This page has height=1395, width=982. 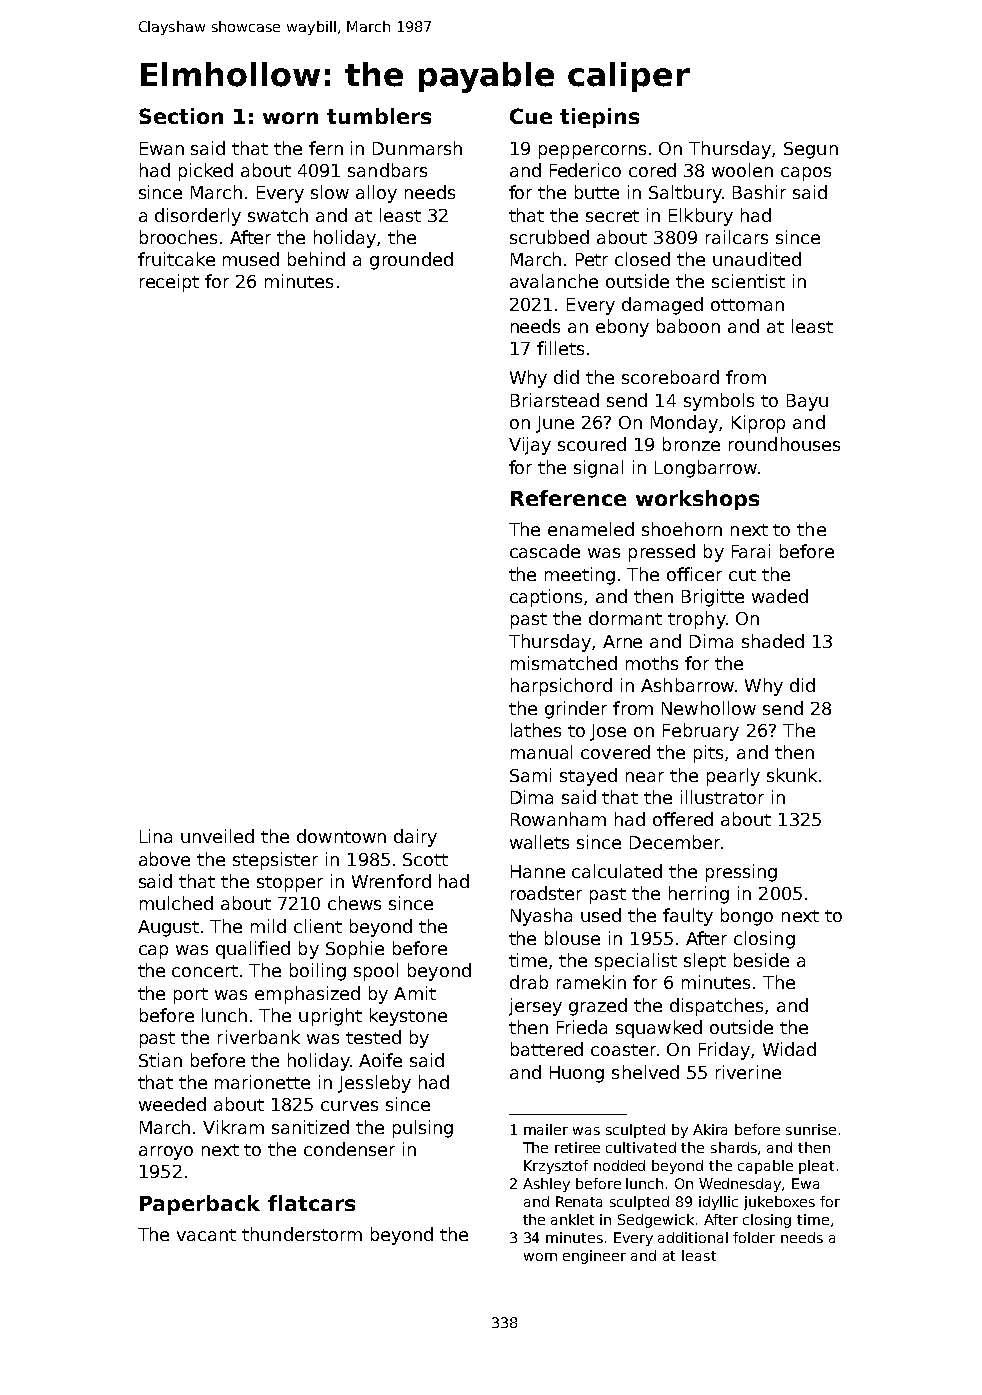 I want to click on blouse, so click(x=572, y=938).
